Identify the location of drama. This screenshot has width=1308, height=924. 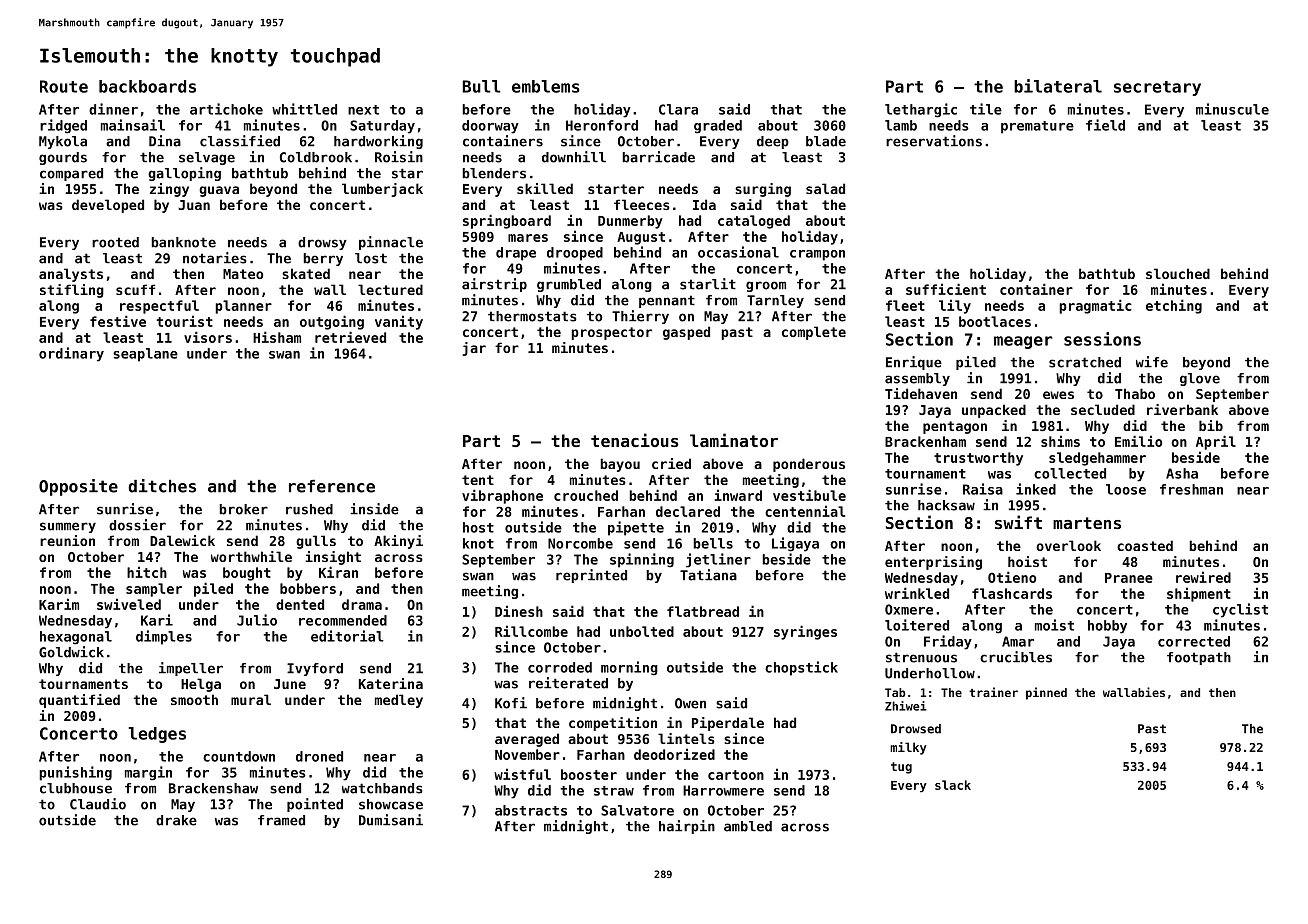
(362, 604).
